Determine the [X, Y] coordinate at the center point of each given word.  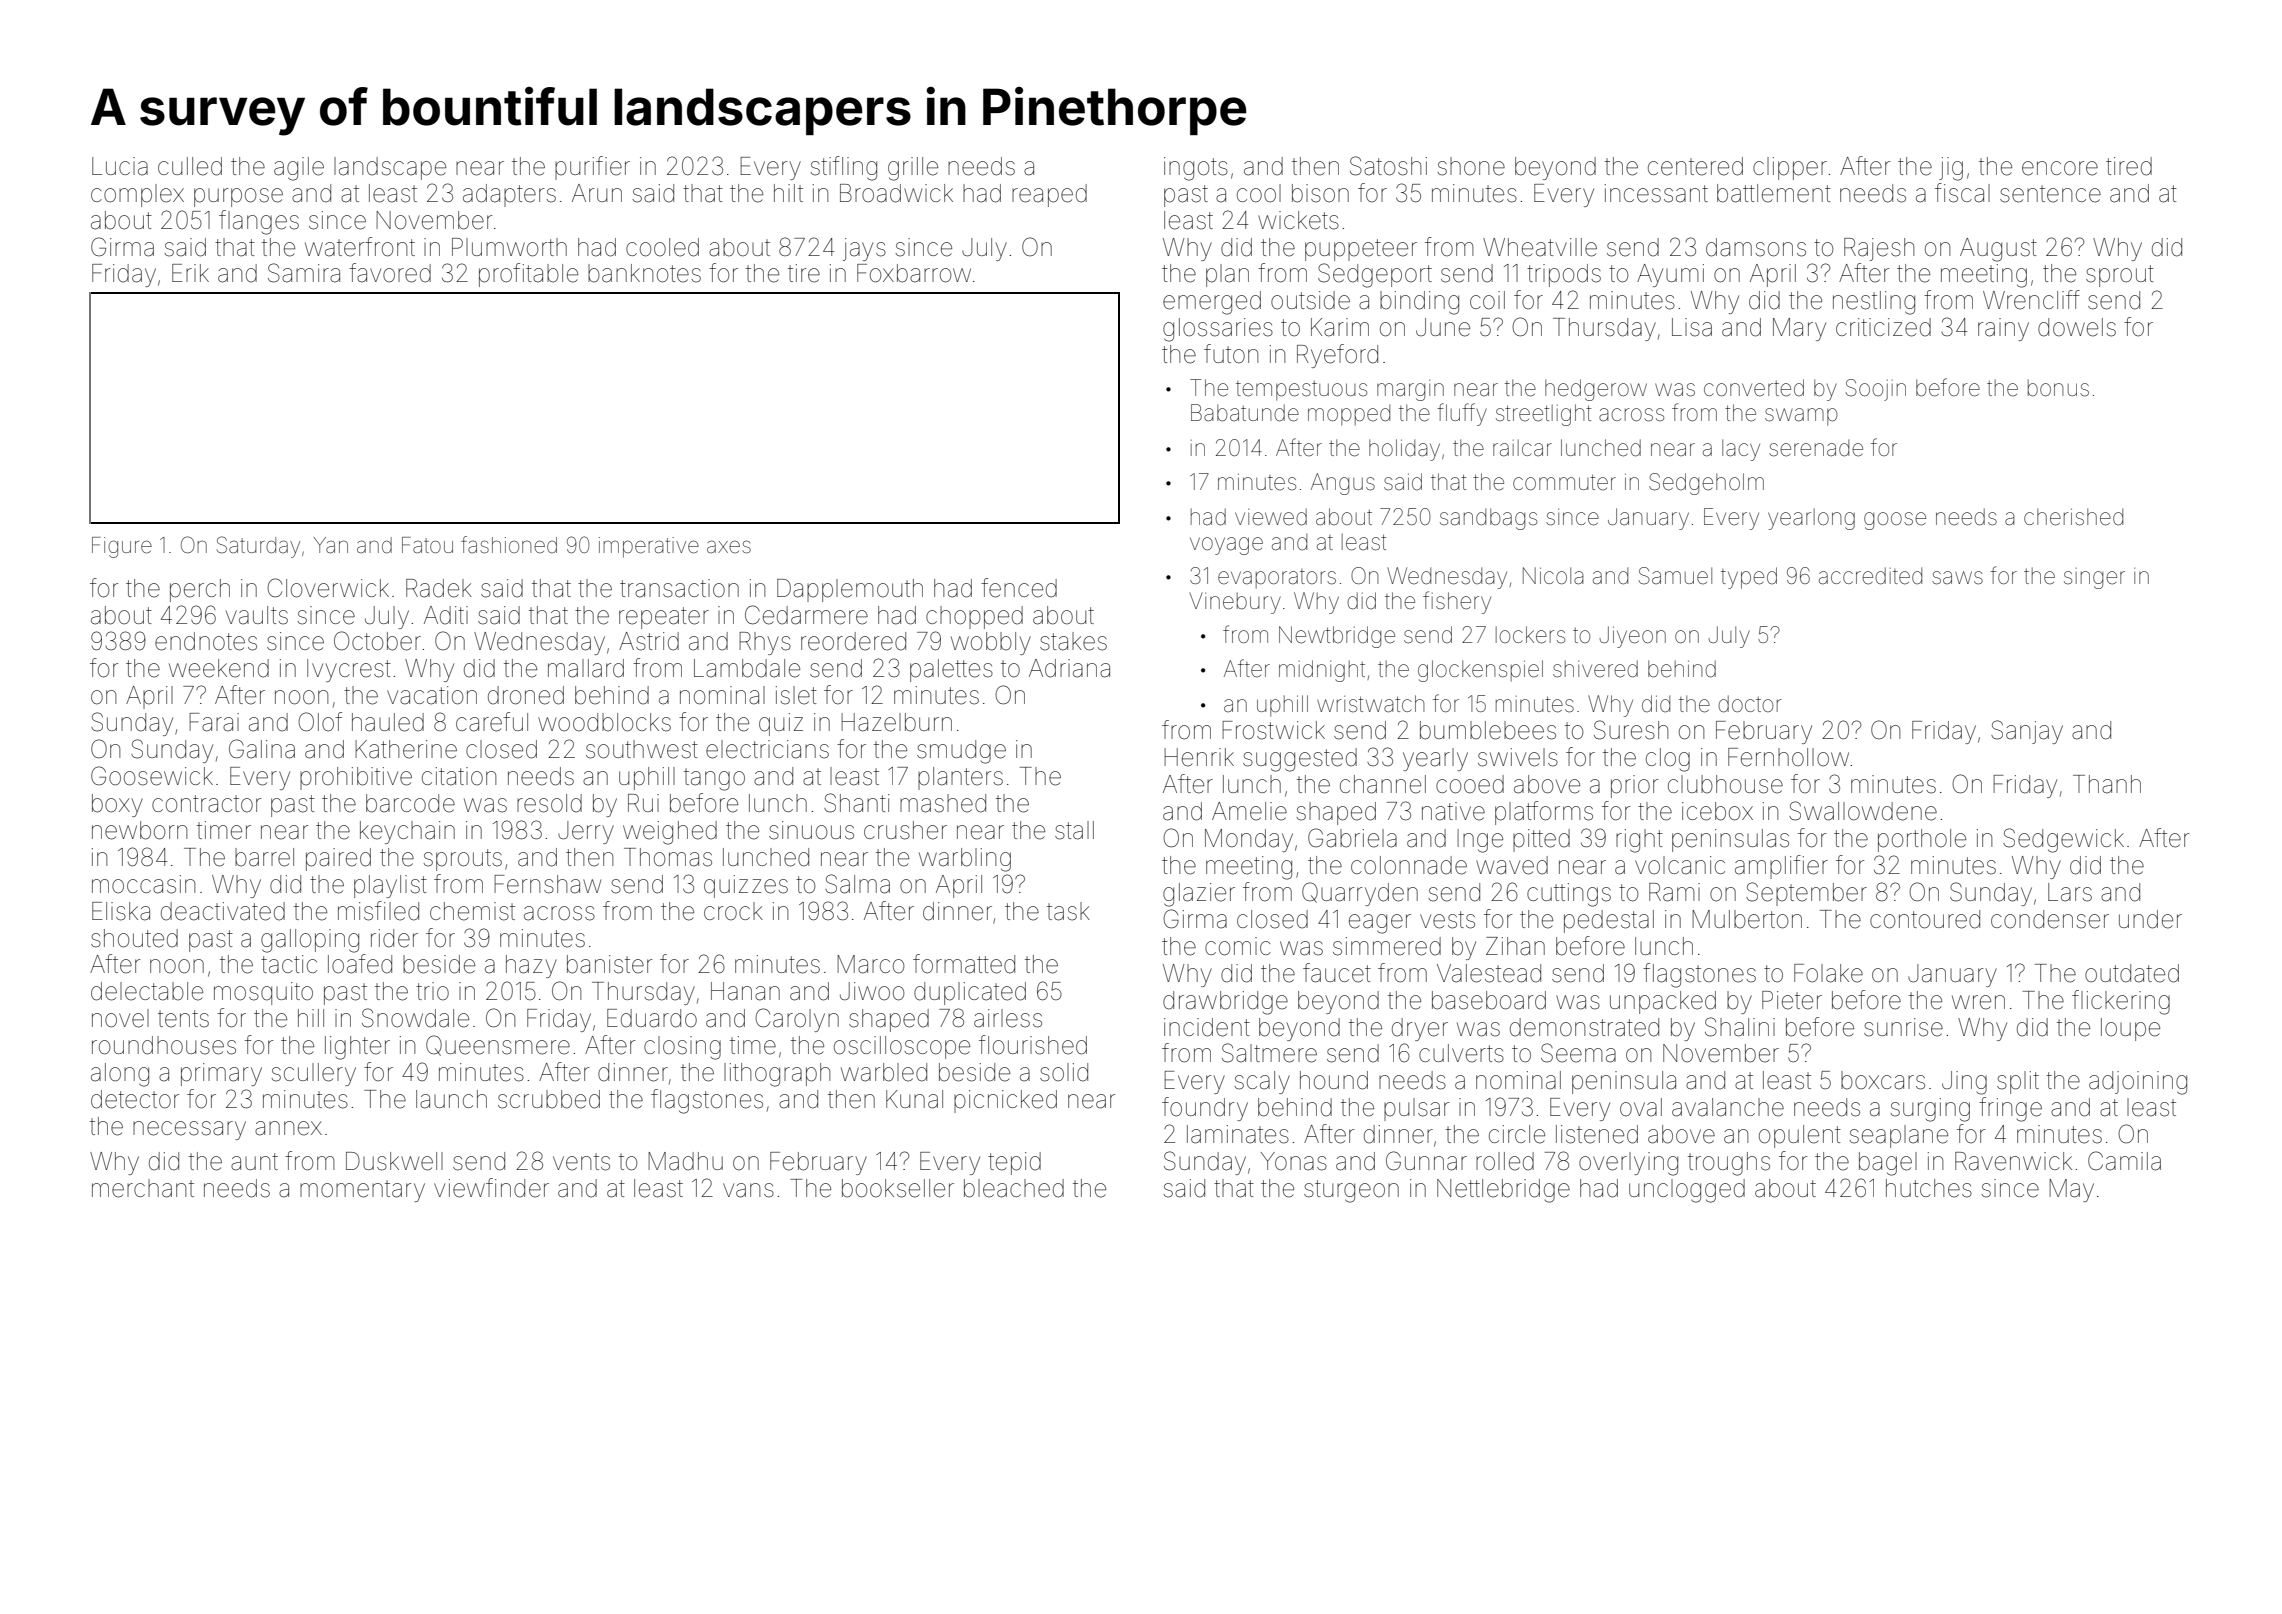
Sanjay [2027, 732]
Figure [122, 547]
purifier [592, 168]
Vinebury [1235, 603]
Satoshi [1388, 166]
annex [288, 1128]
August [1998, 250]
